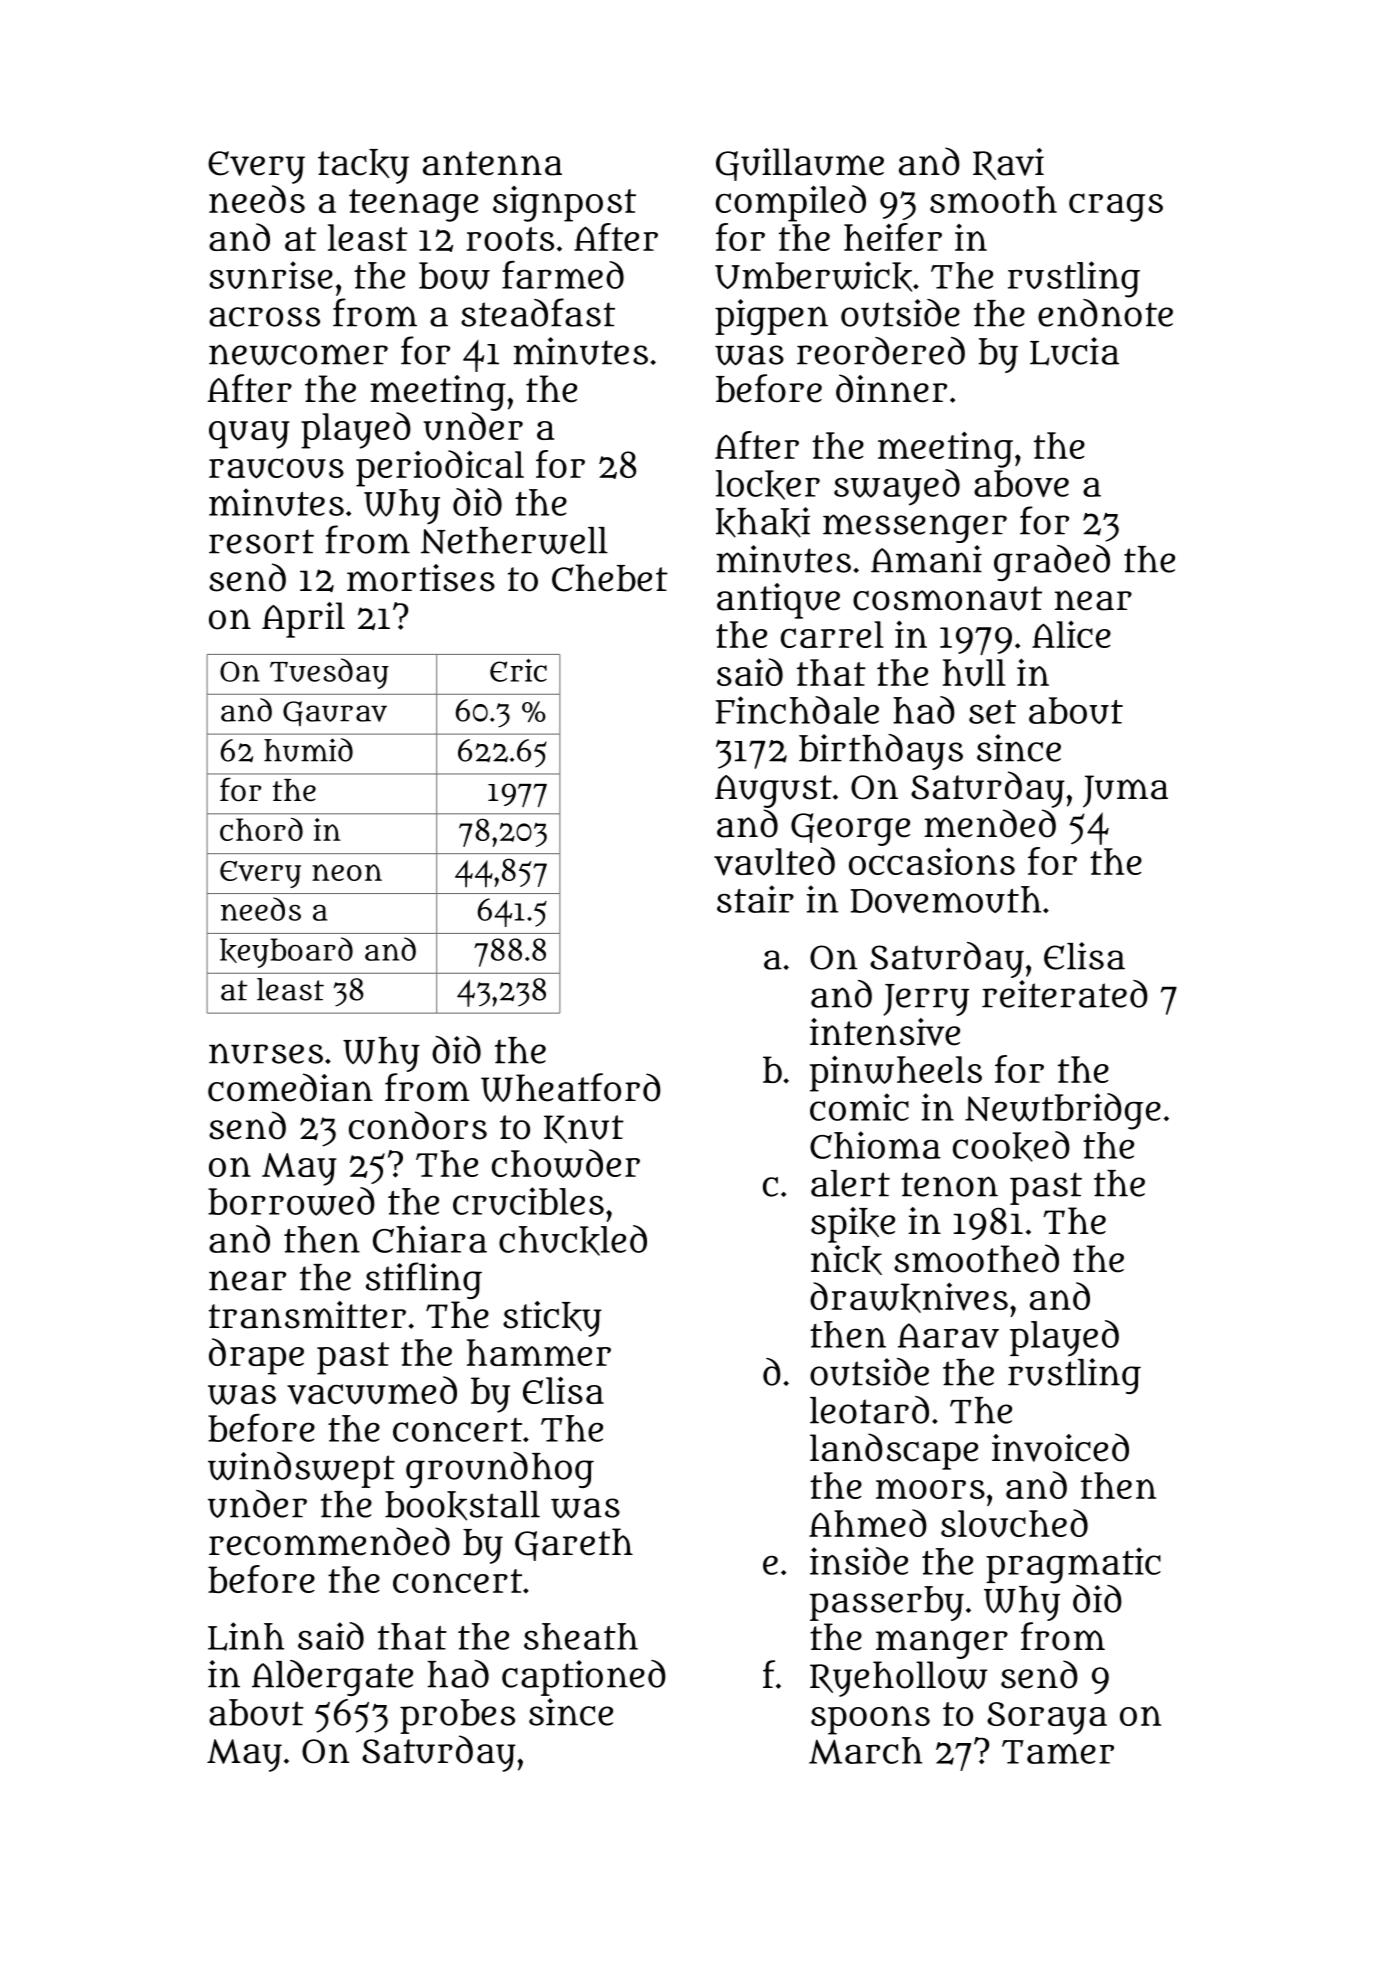  What do you see at coordinates (1125, 791) in the image?
I see `Juma` at bounding box center [1125, 791].
